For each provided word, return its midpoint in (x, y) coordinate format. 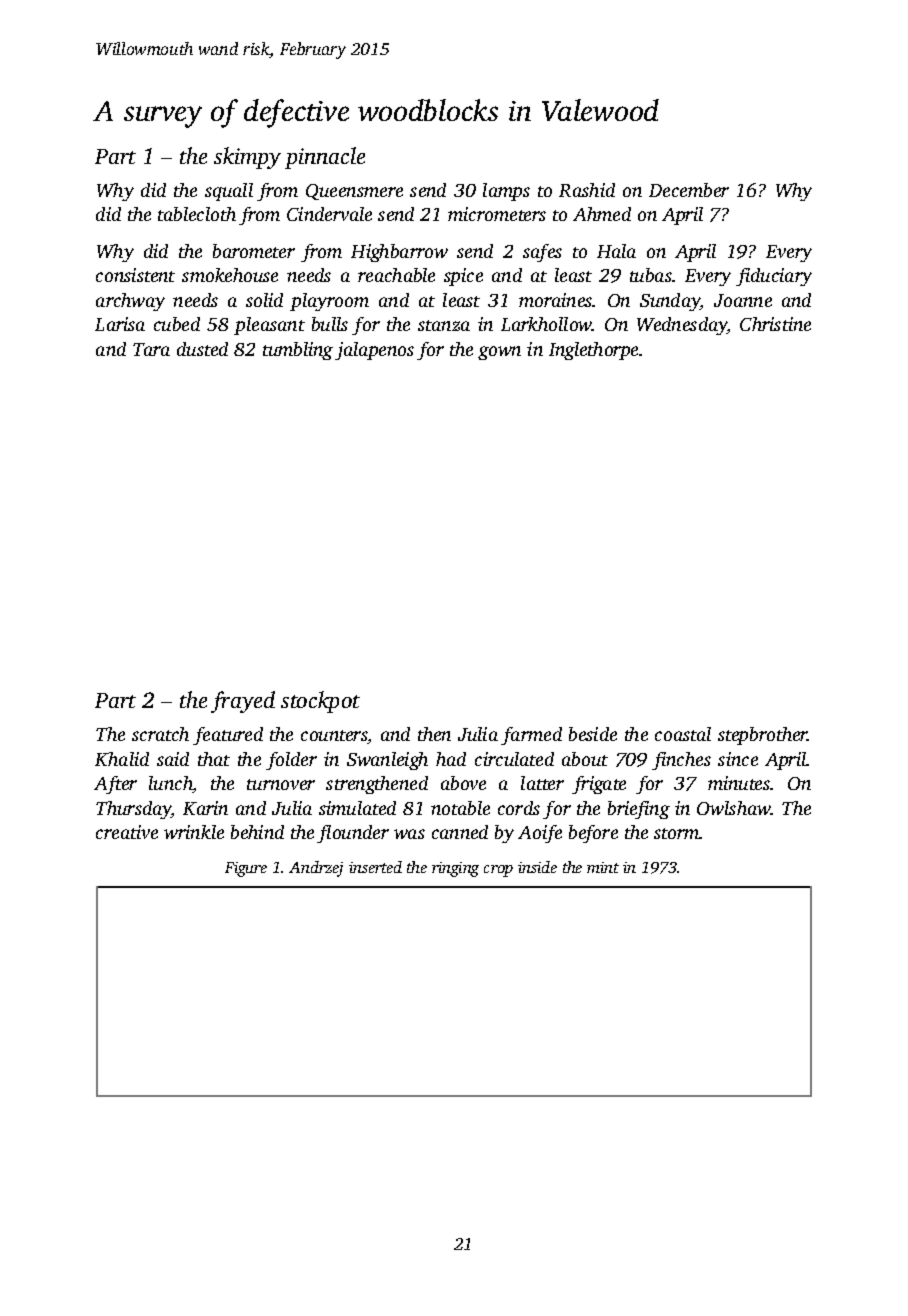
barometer (254, 251)
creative (127, 832)
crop (498, 871)
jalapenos (374, 351)
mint (603, 867)
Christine (775, 324)
